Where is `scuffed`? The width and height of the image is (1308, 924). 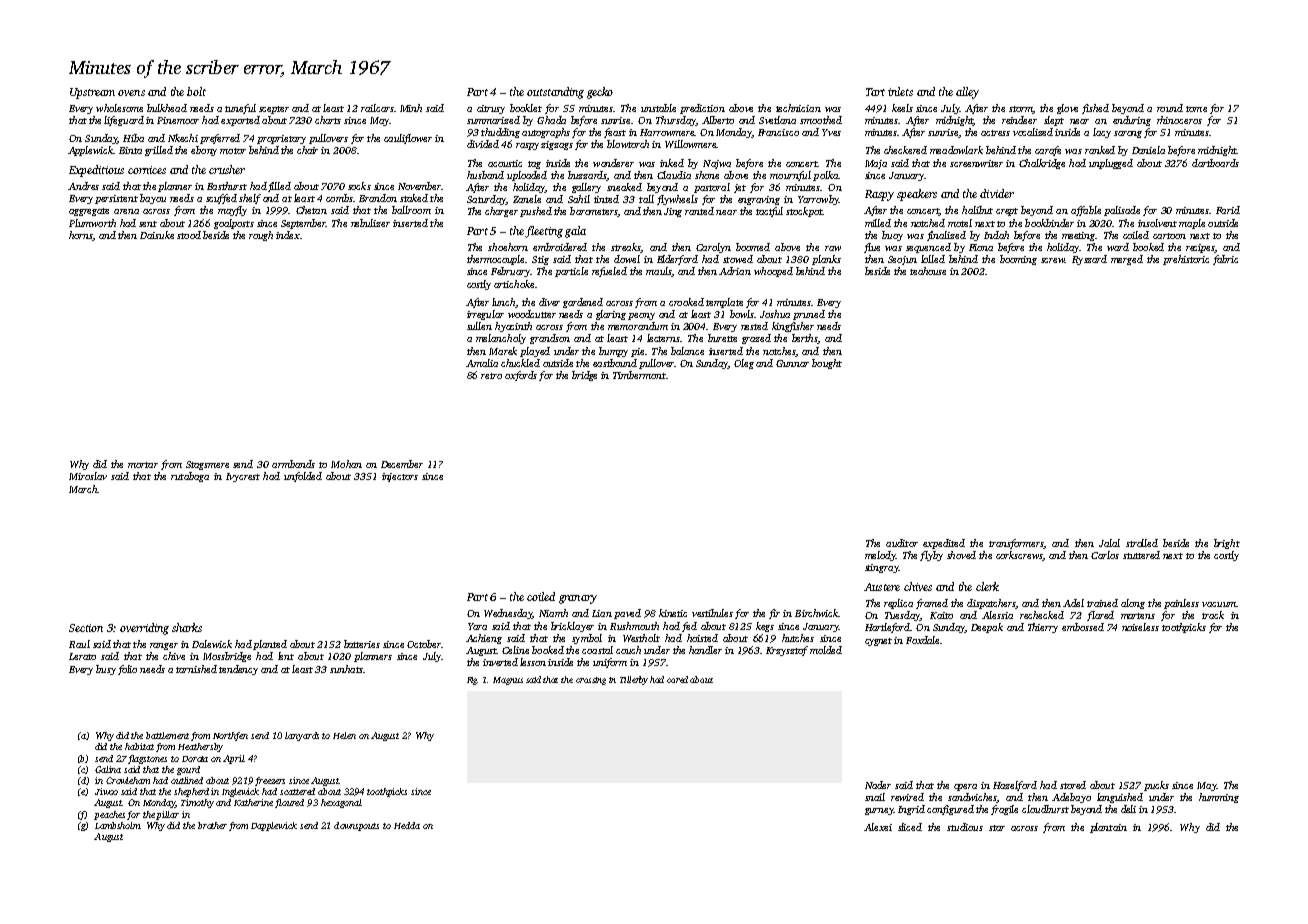 scuffed is located at coordinates (221, 199).
